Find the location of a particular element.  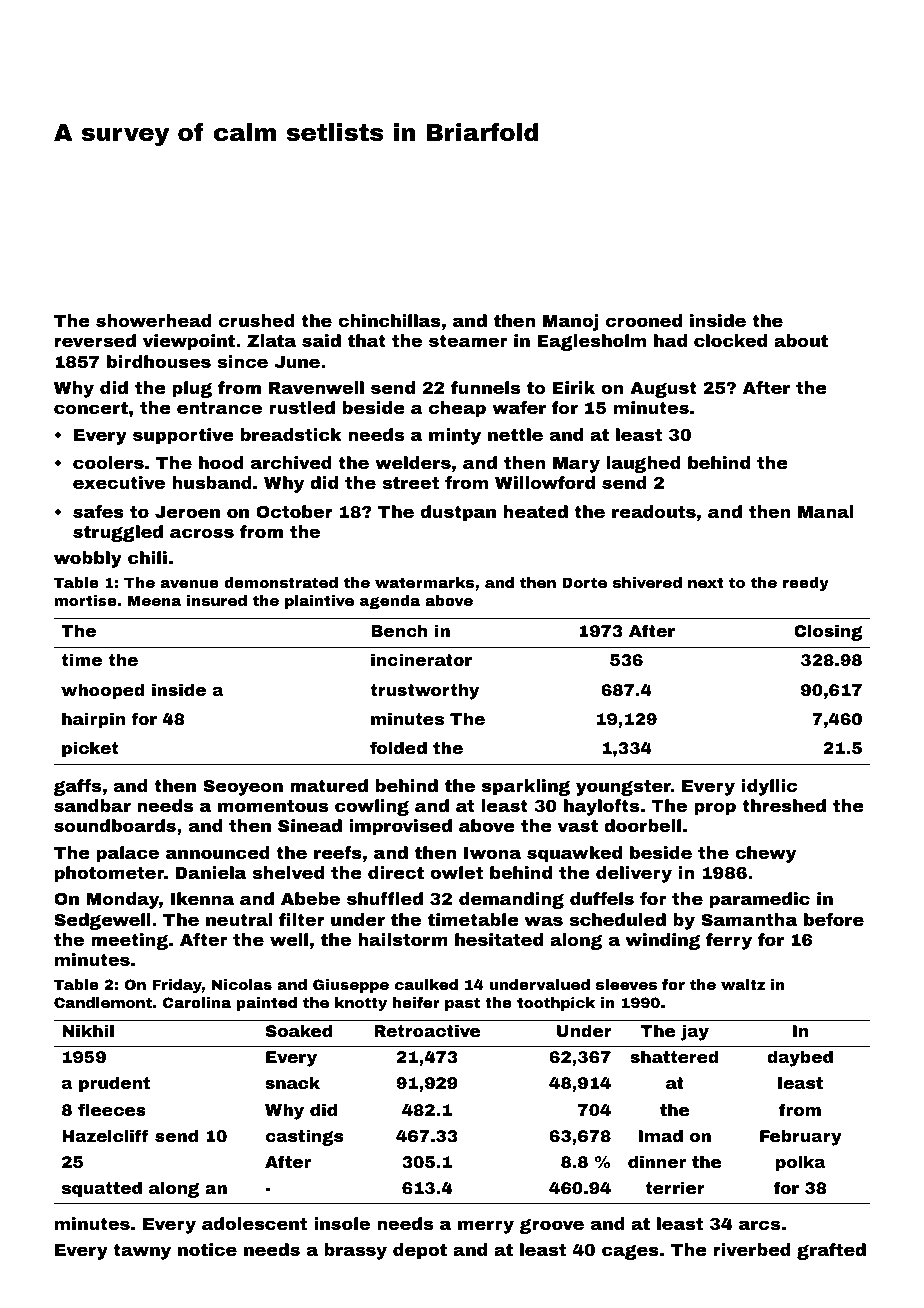

showerhead is located at coordinates (154, 320).
